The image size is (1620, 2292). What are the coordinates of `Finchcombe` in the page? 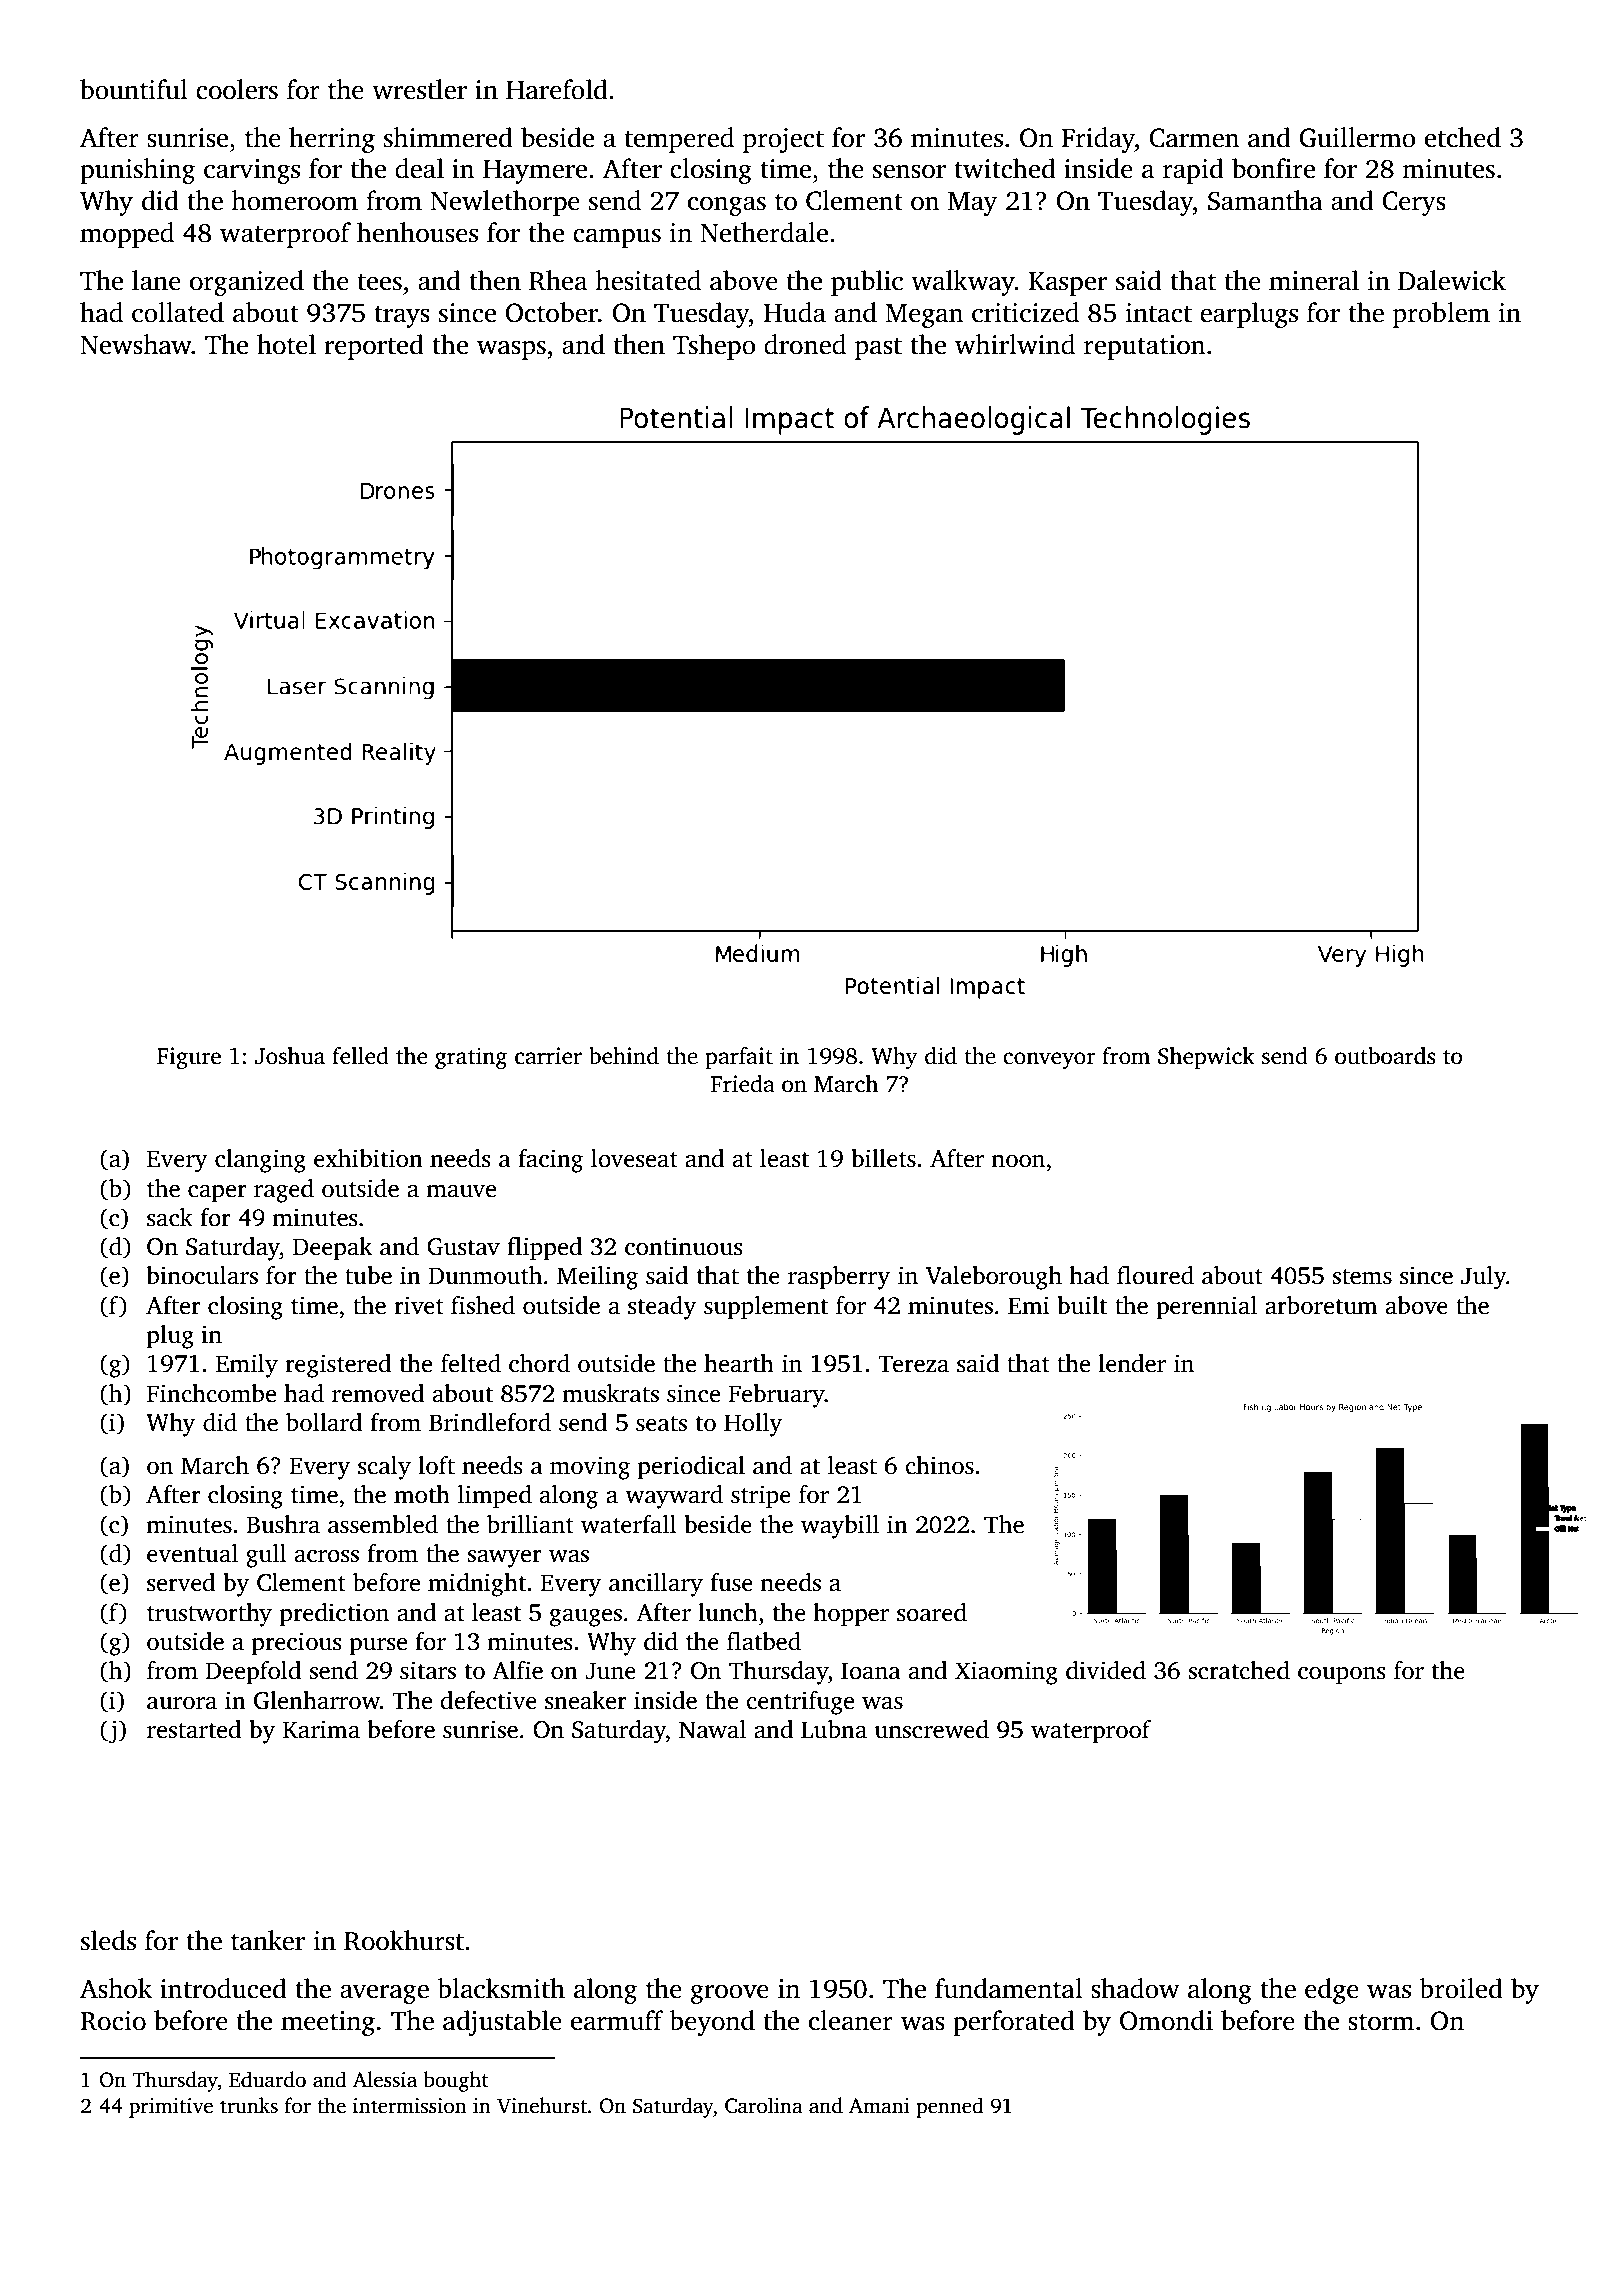 It's located at (211, 1393).
